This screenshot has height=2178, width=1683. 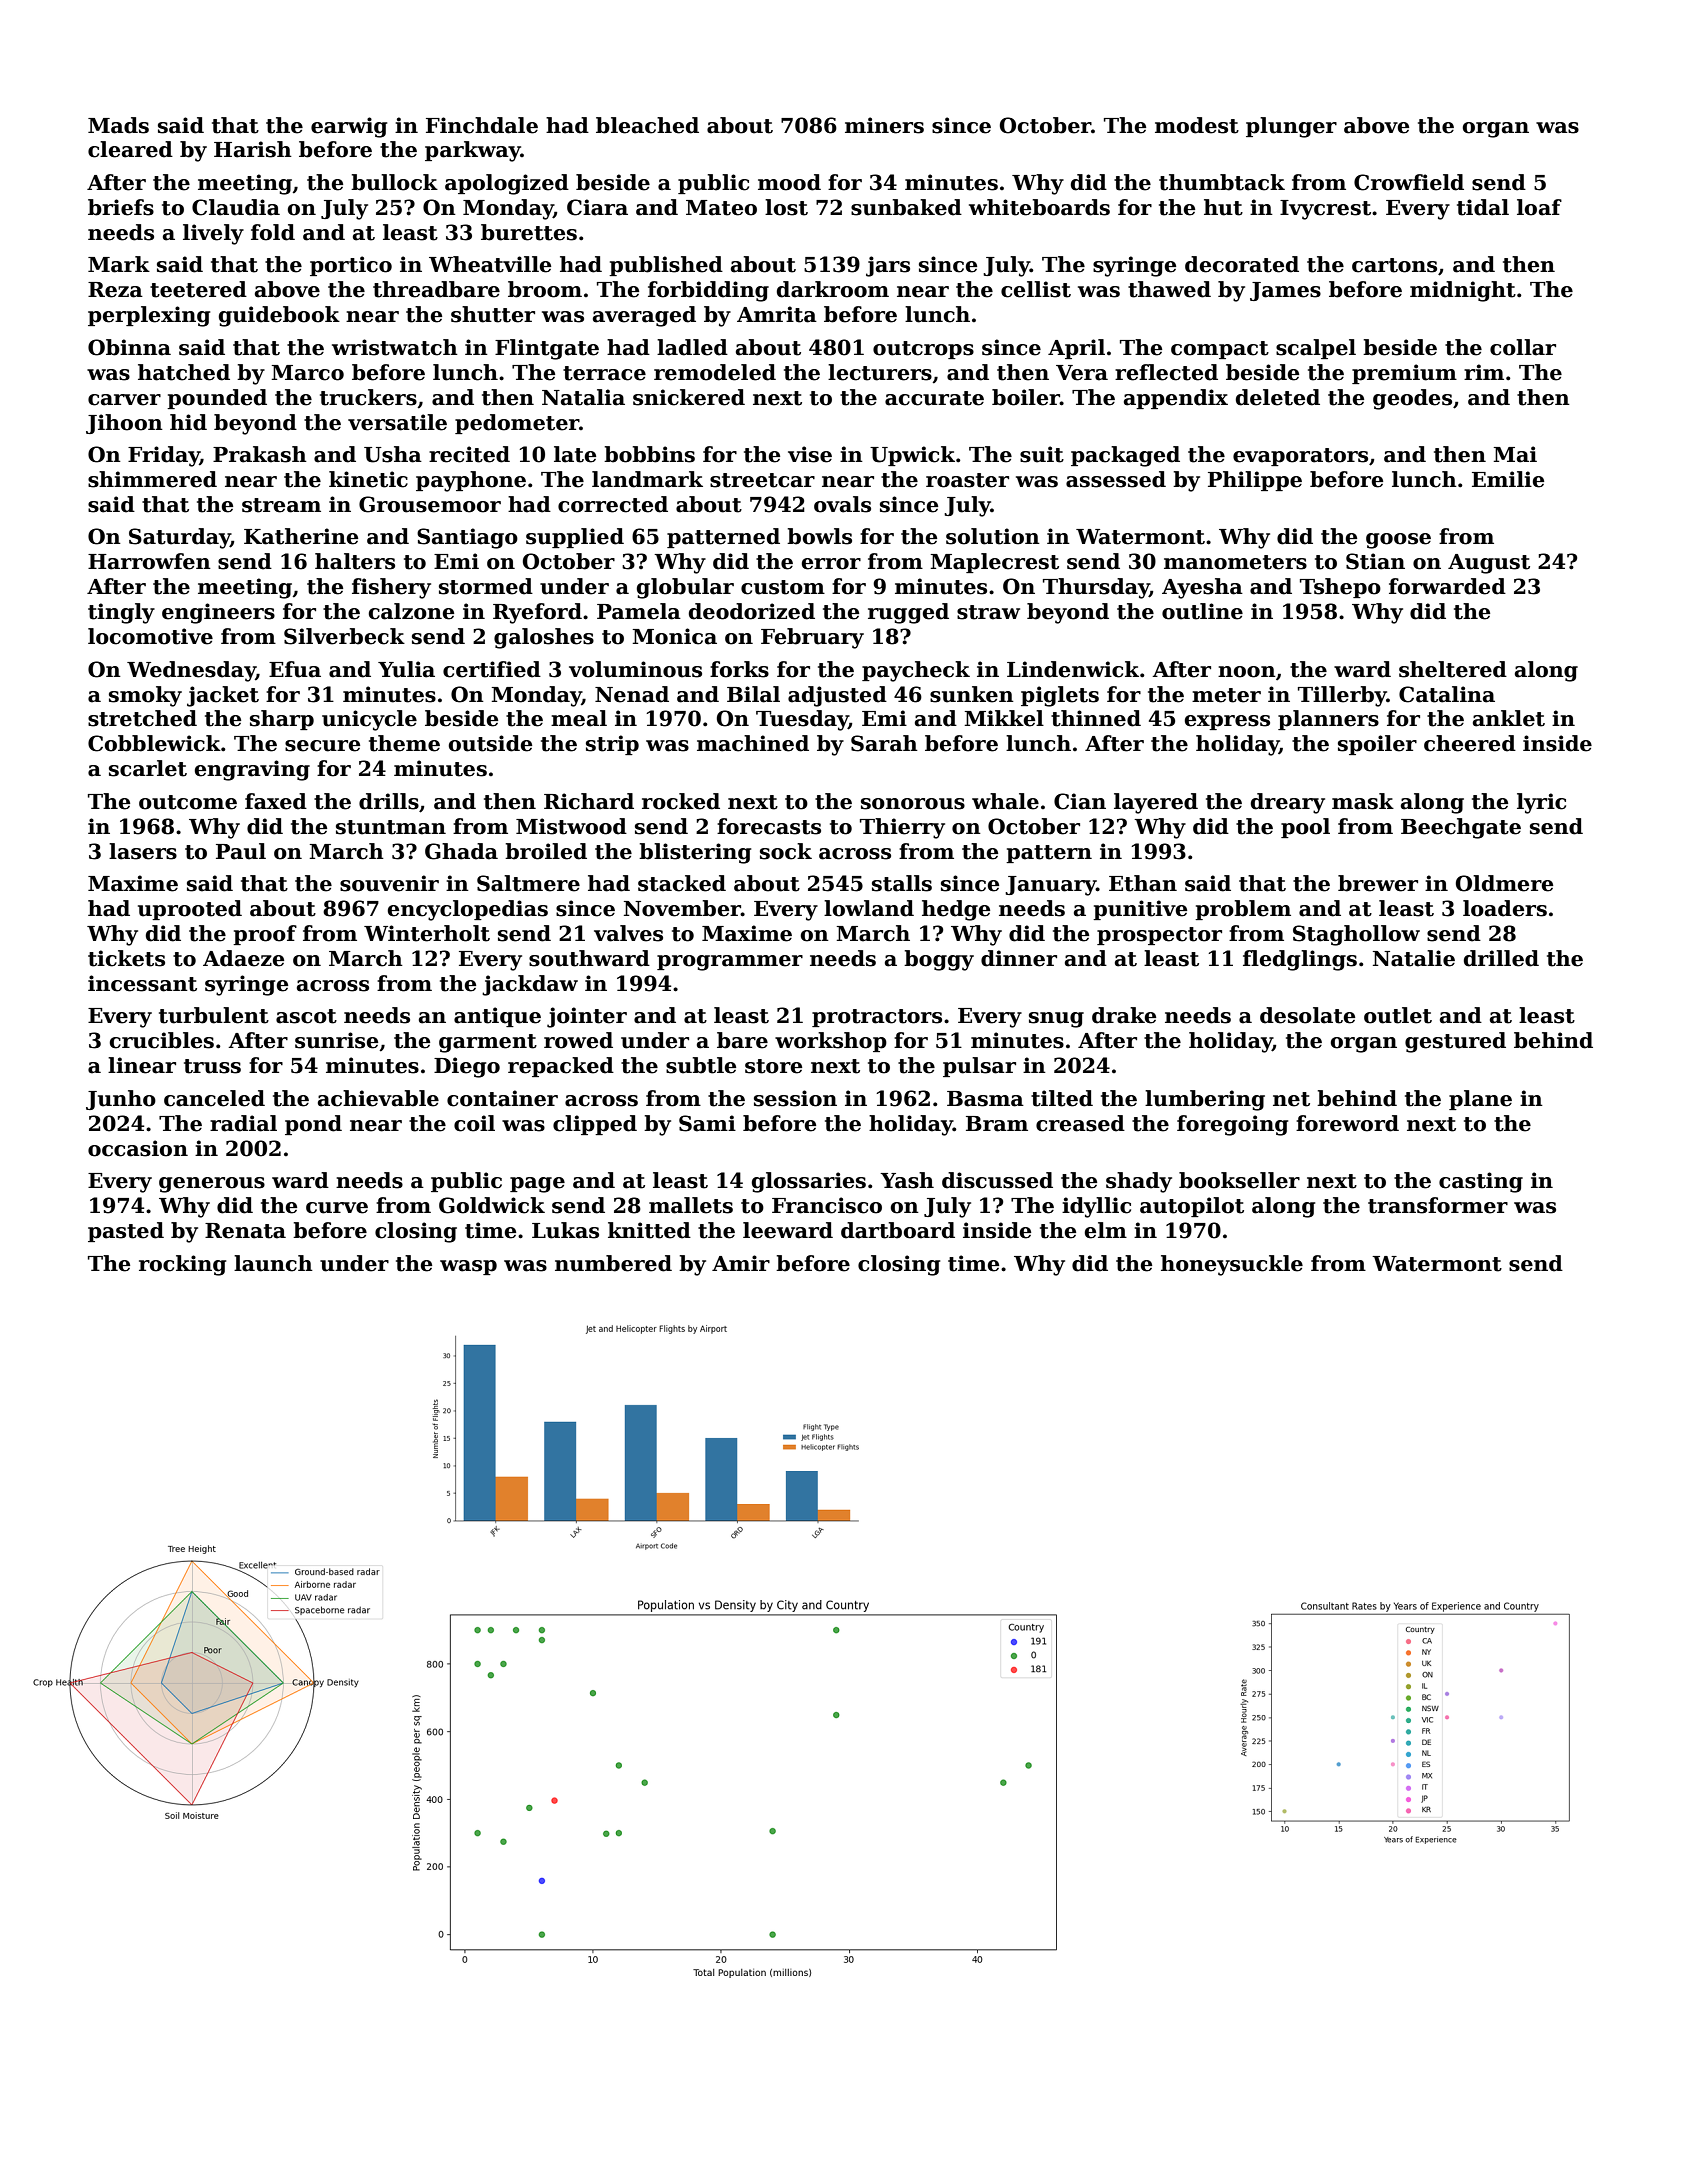 I want to click on Katherine, so click(x=301, y=536).
